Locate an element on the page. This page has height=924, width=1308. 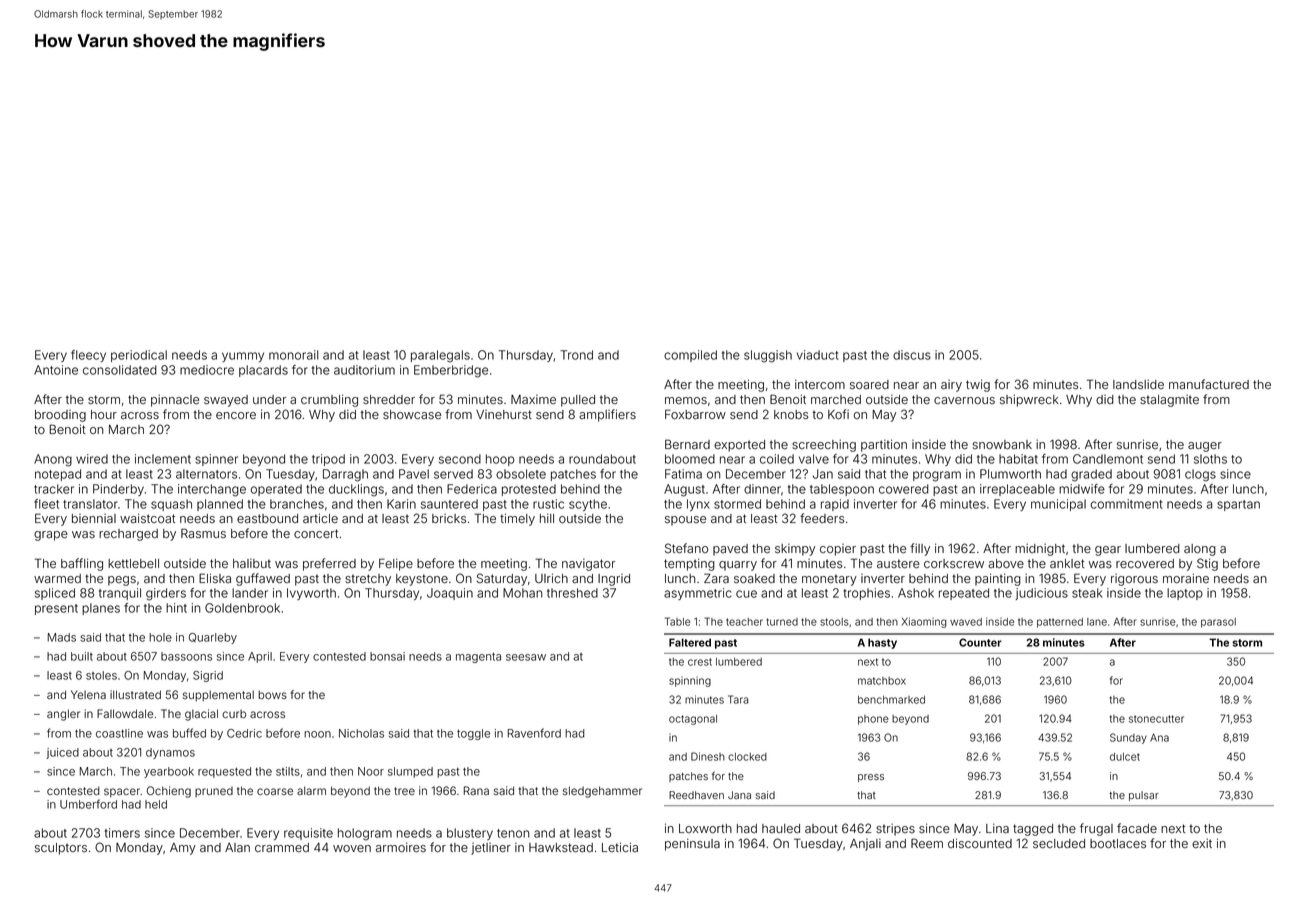
Sigrid is located at coordinates (208, 676).
